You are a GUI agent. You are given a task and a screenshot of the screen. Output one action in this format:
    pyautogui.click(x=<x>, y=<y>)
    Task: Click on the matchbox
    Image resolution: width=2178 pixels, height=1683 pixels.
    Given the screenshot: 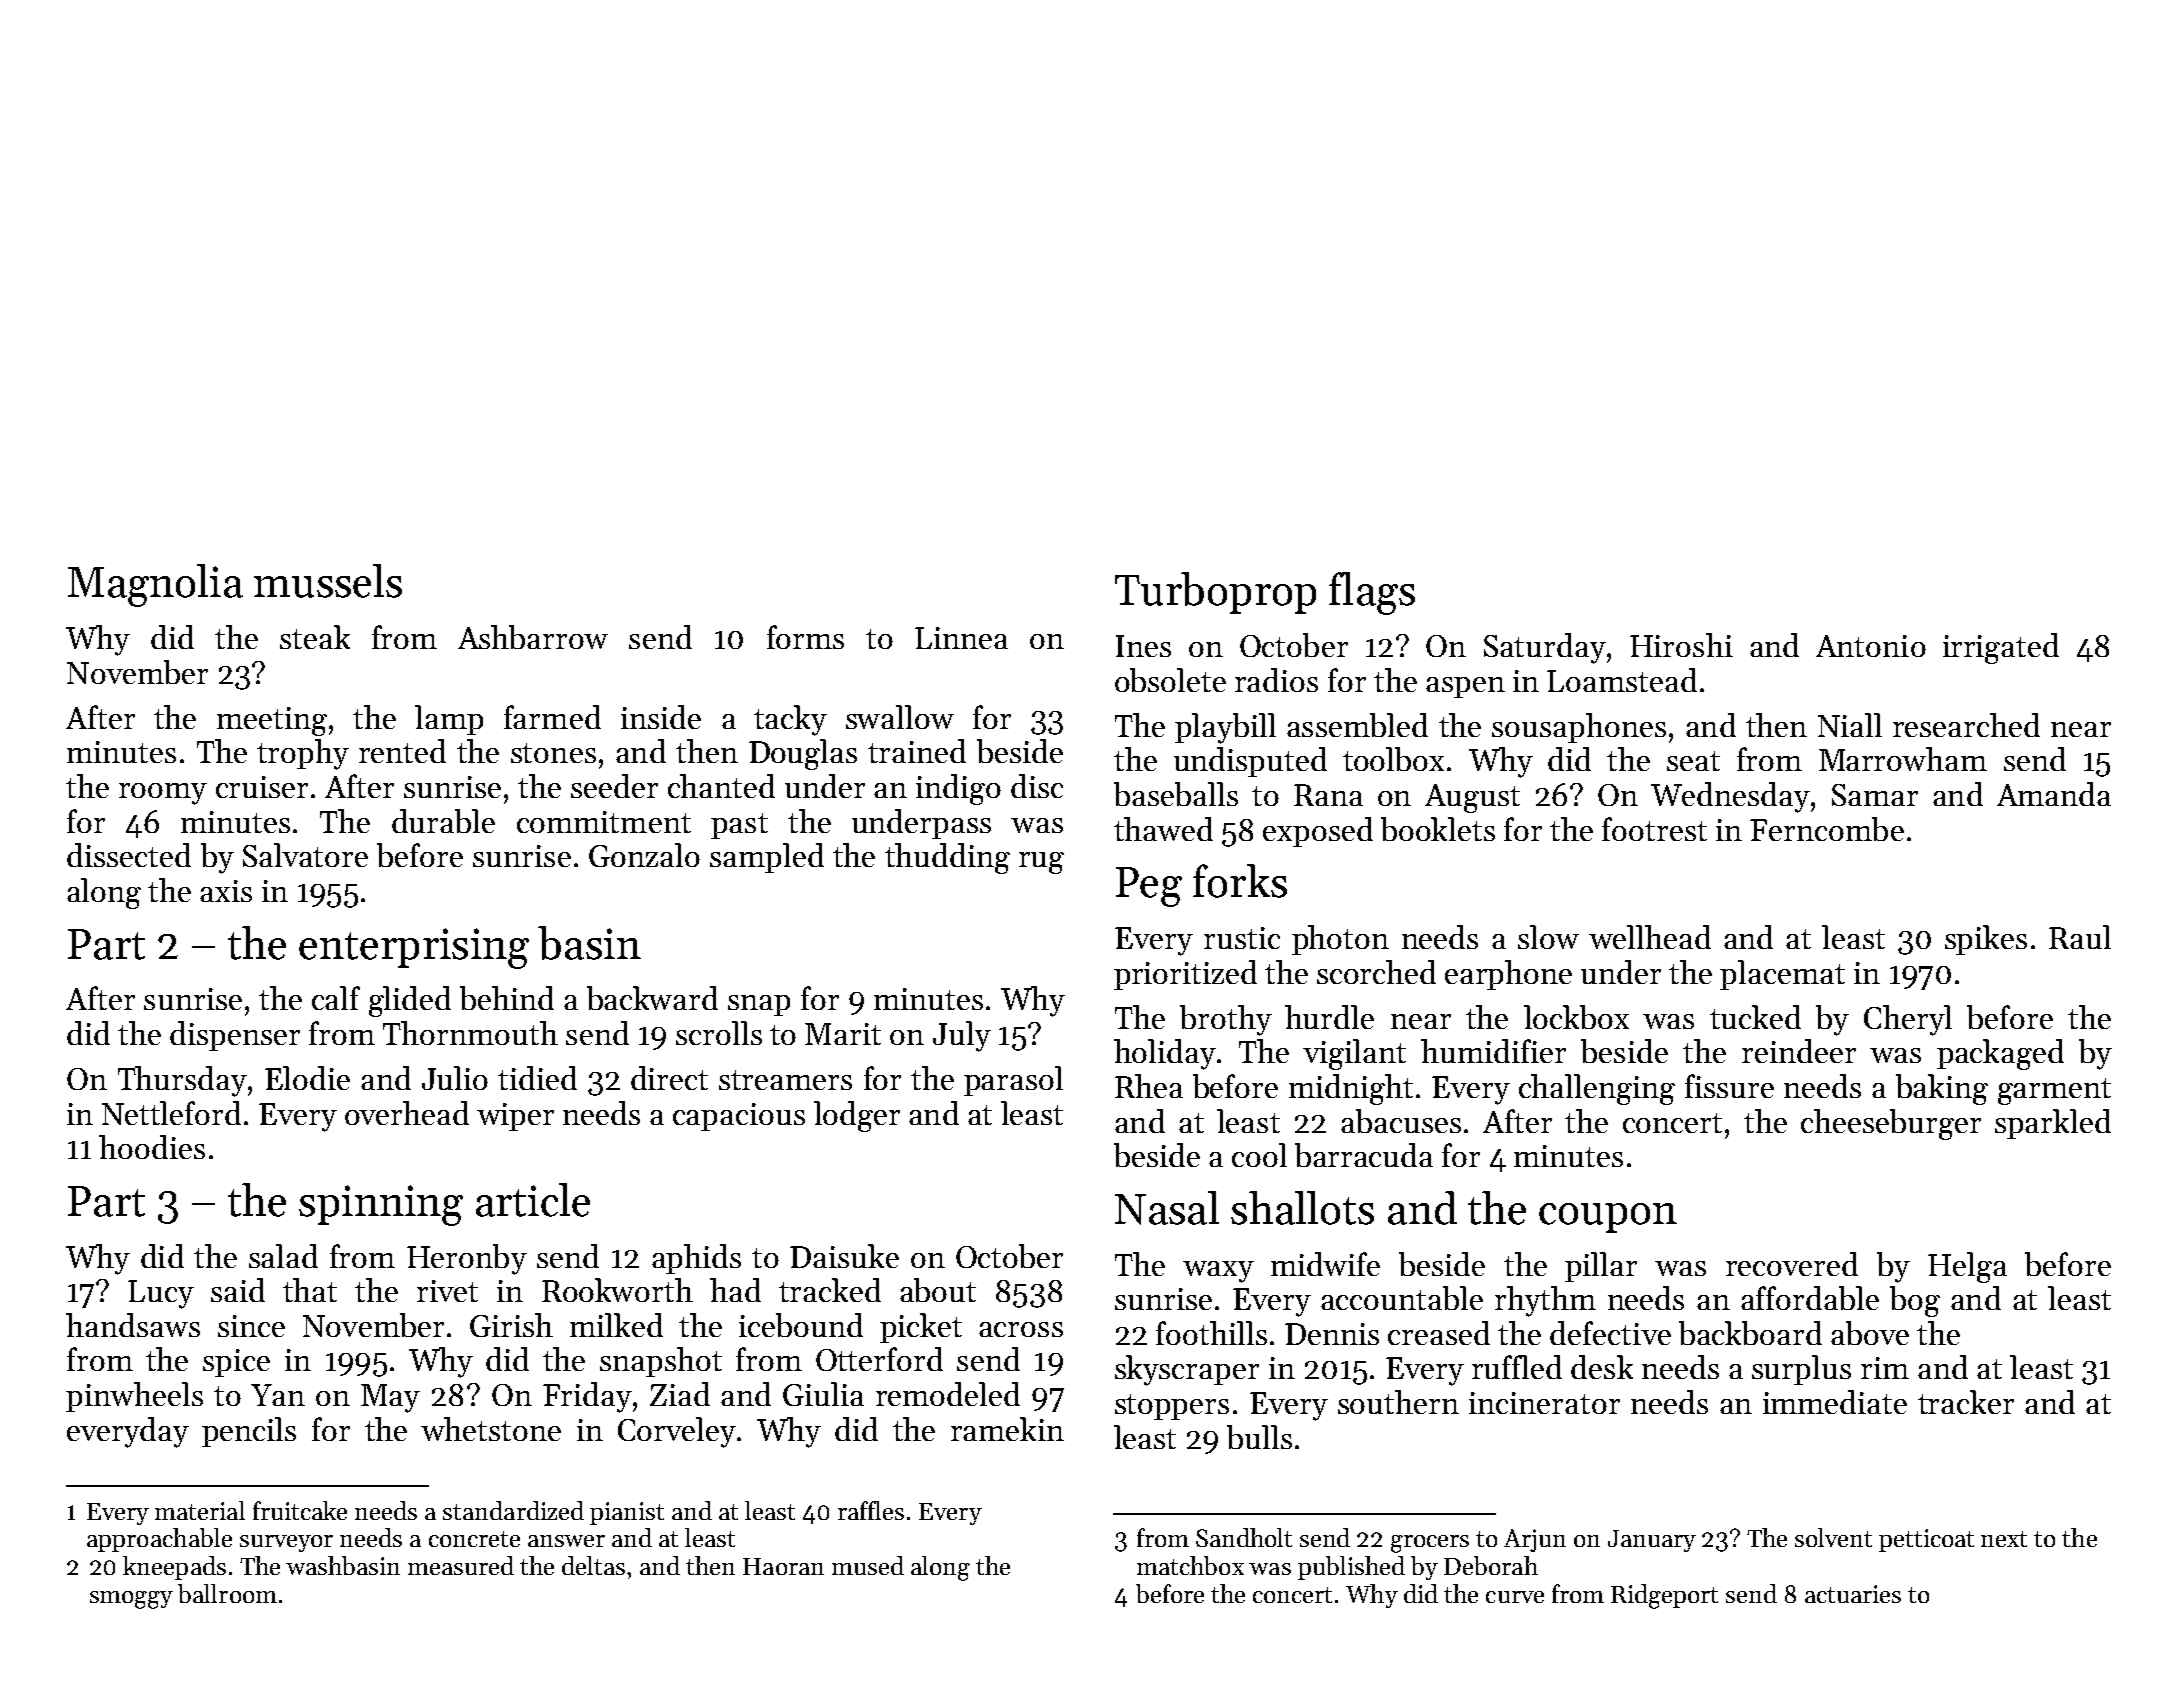 What is the action you would take?
    pyautogui.click(x=1190, y=1565)
